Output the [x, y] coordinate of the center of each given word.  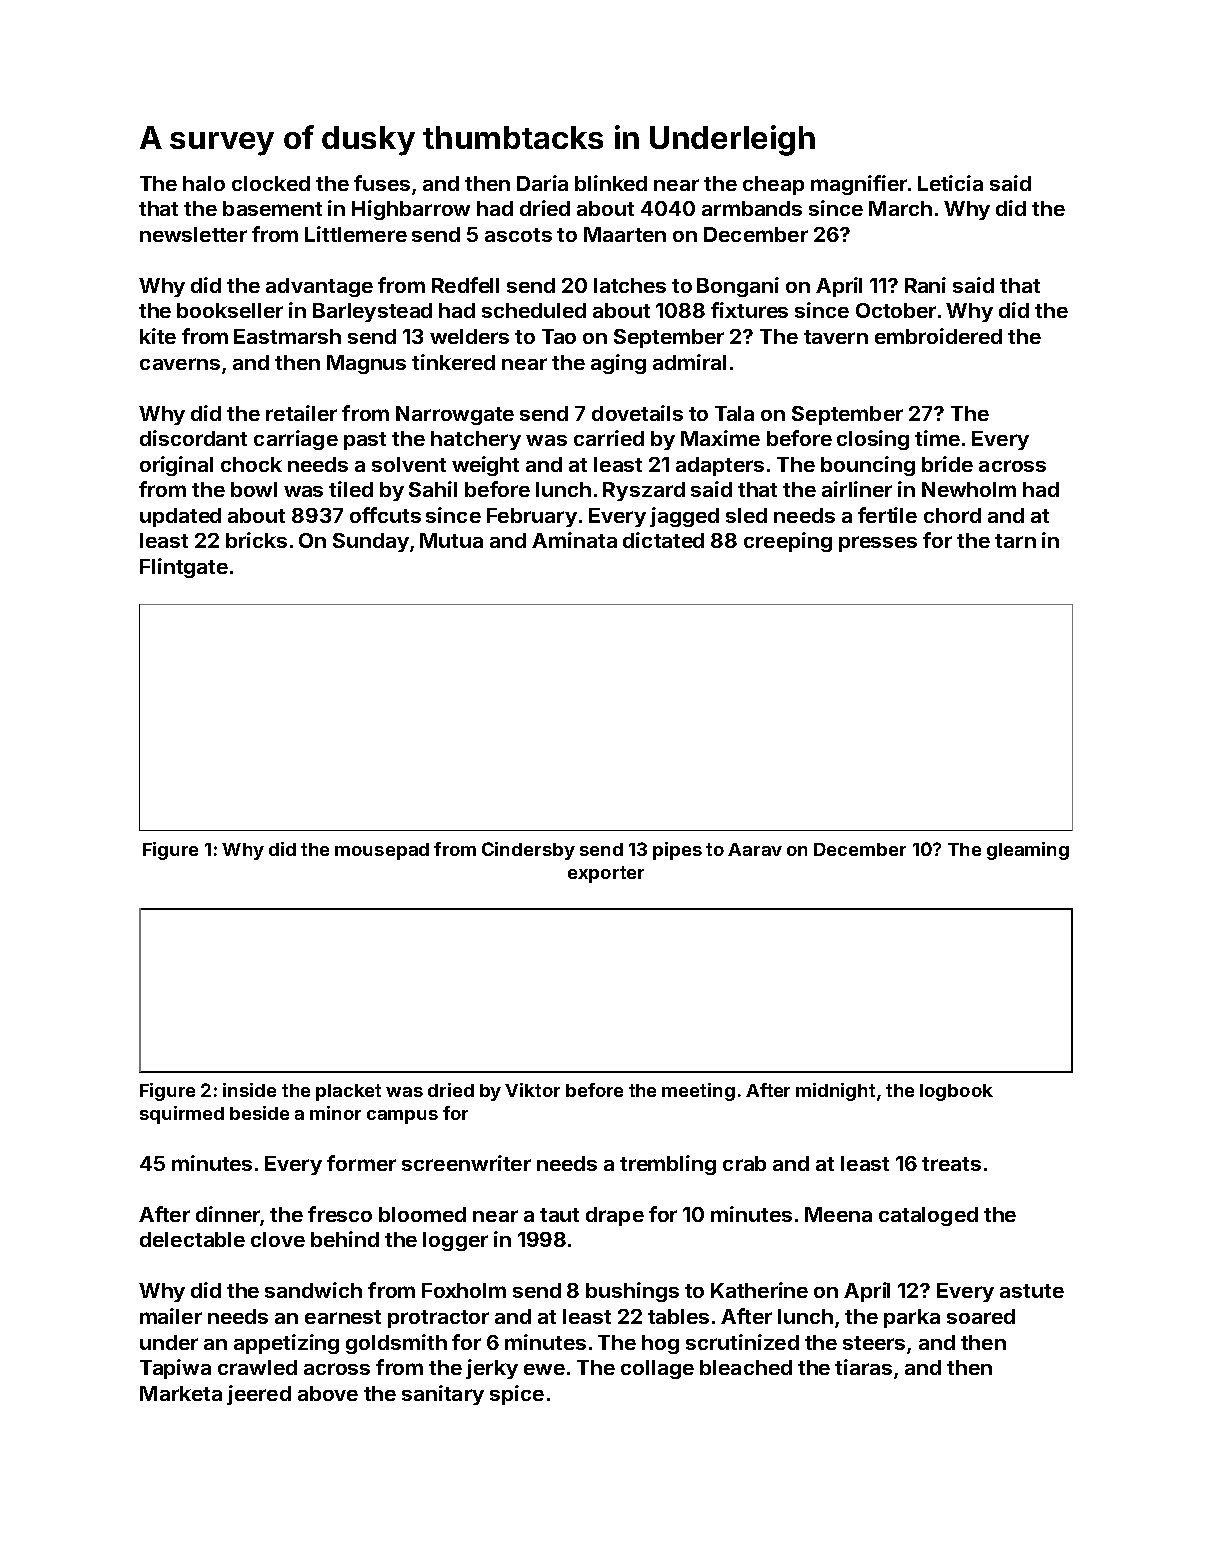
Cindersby [528, 851]
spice [517, 1395]
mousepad [382, 851]
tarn [1015, 541]
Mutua [451, 540]
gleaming [1028, 851]
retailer [301, 413]
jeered [259, 1395]
